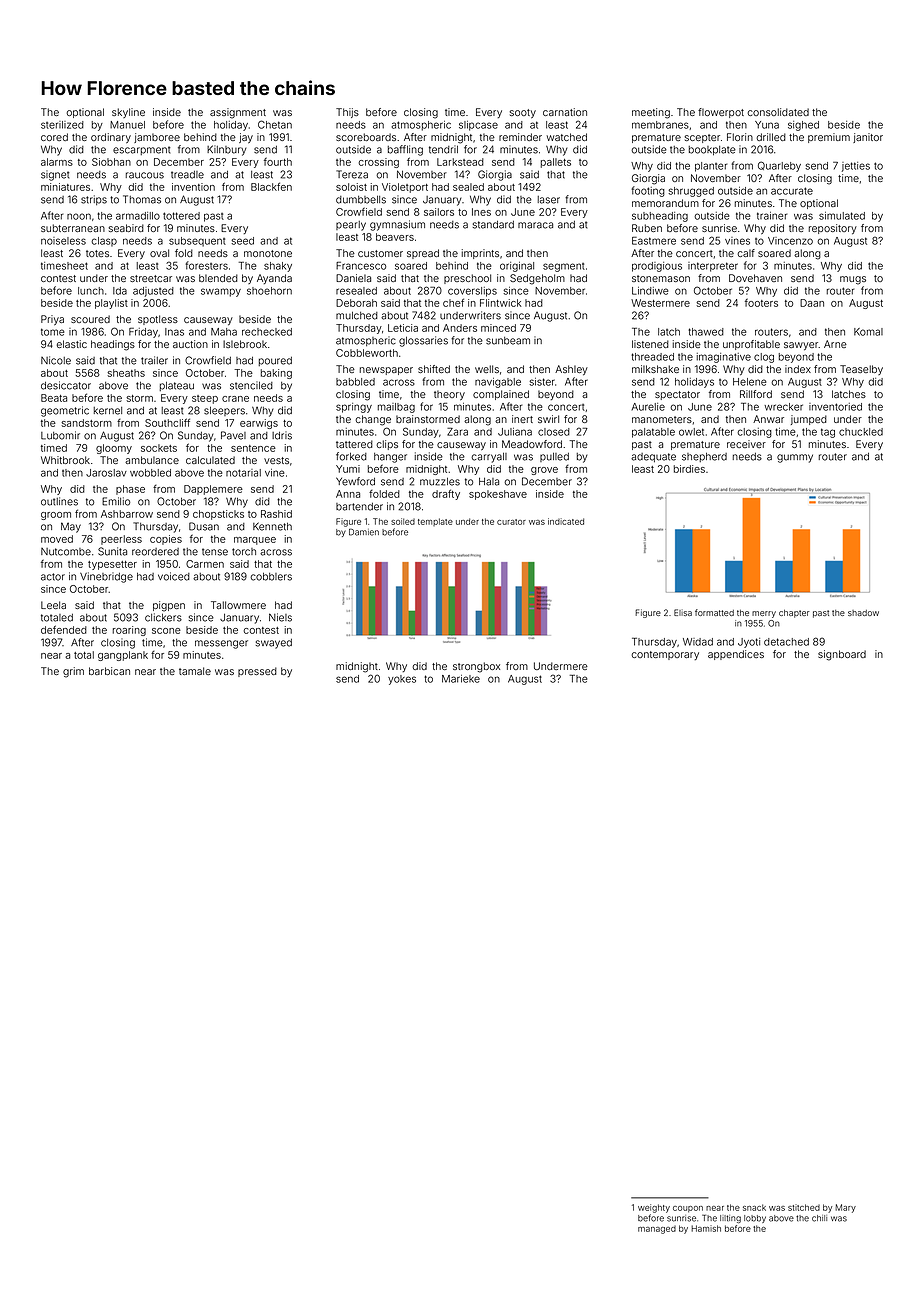 Image resolution: width=924 pixels, height=1308 pixels. Describe the element at coordinates (347, 113) in the image. I see `Thijs` at that location.
